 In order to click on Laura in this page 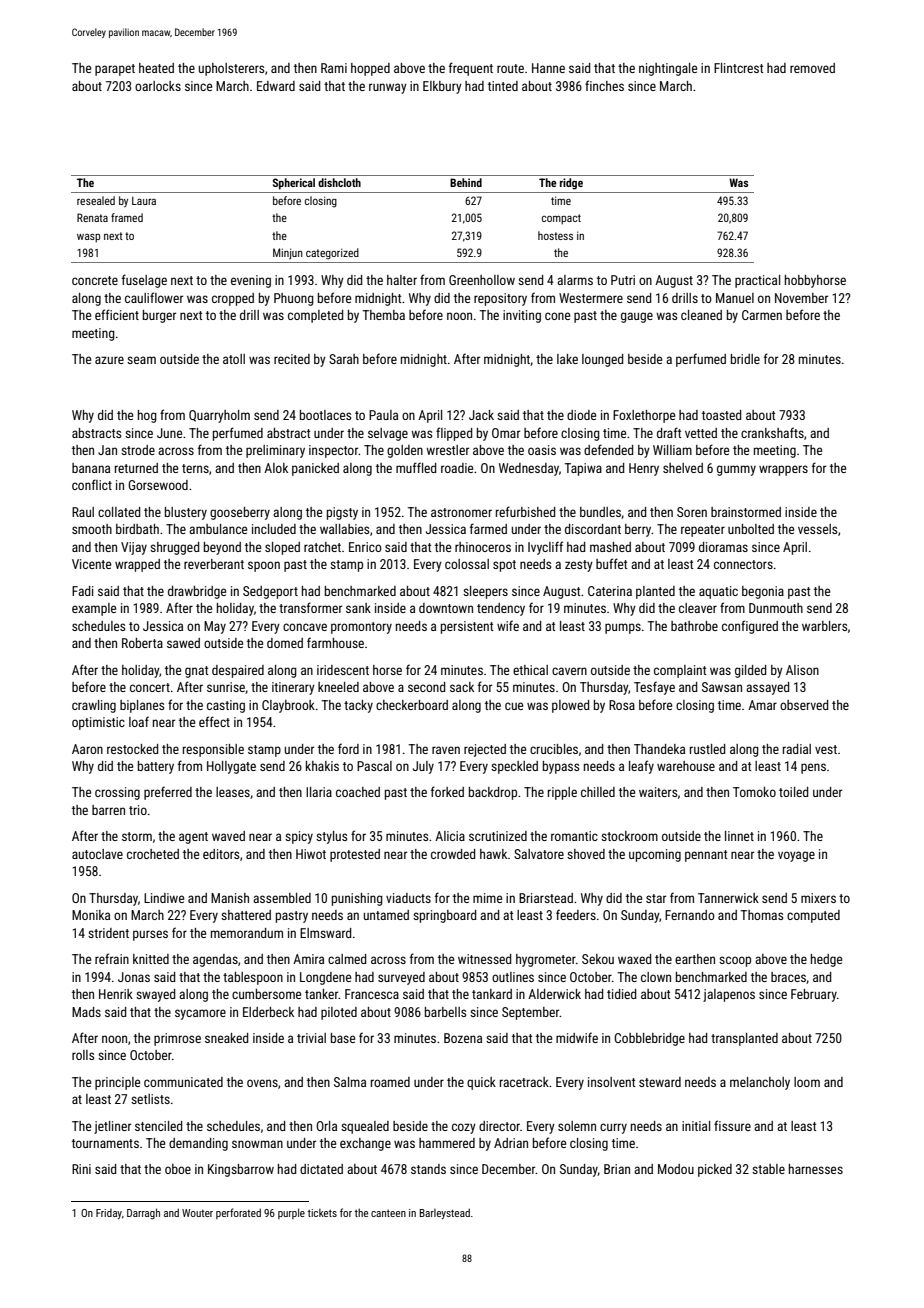, I will do `click(144, 201)`.
